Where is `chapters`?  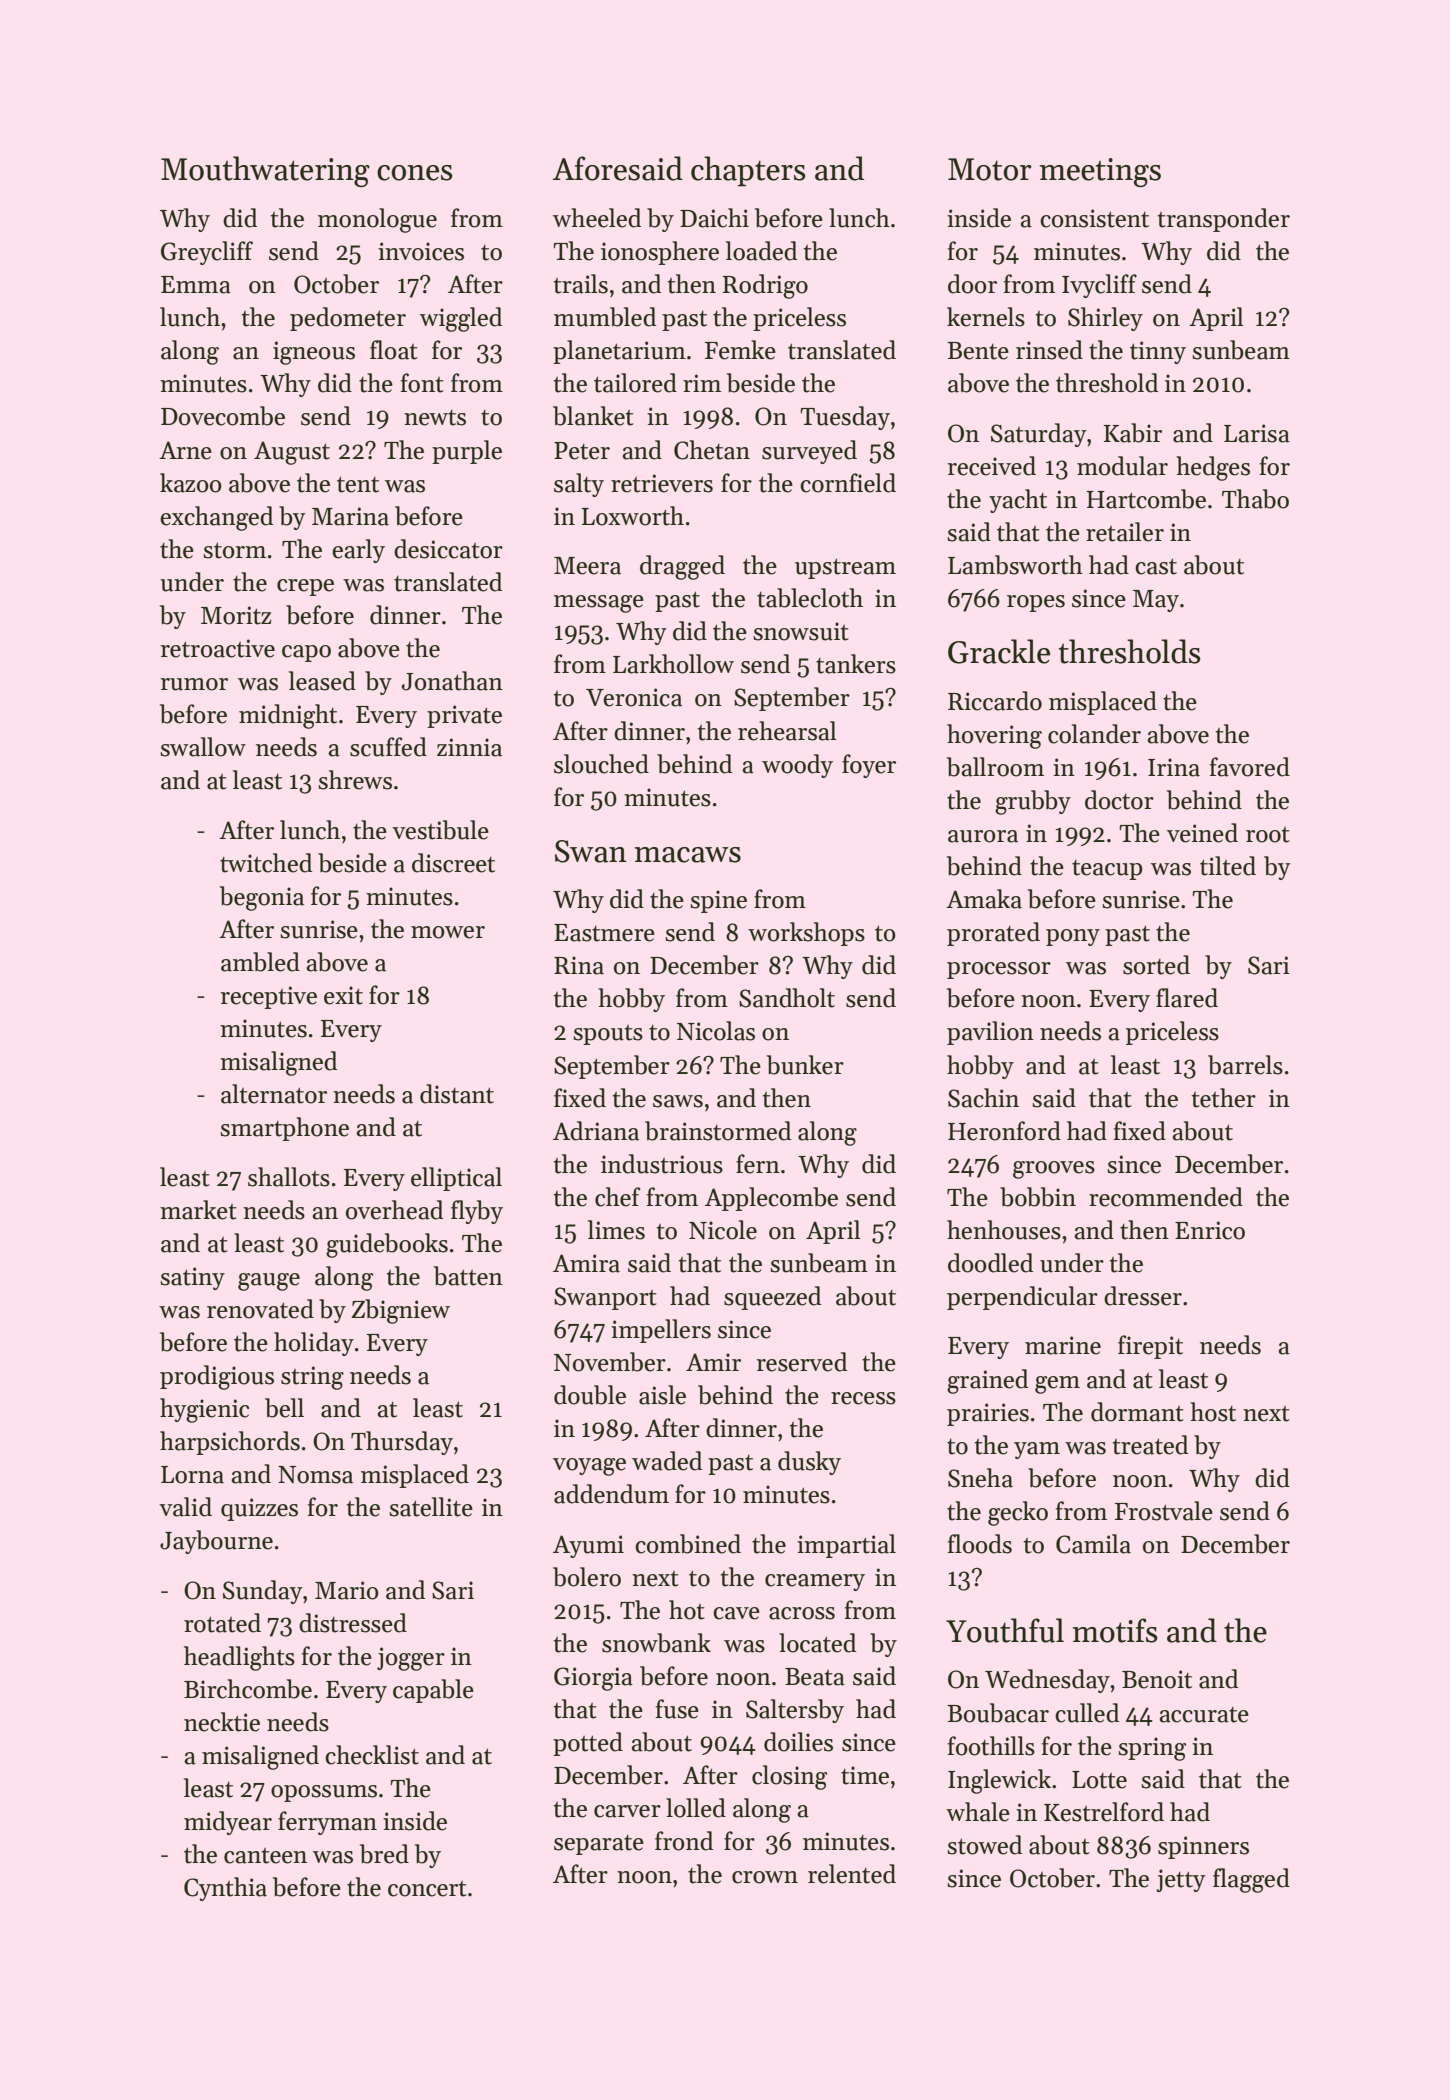 chapters is located at coordinates (748, 171).
